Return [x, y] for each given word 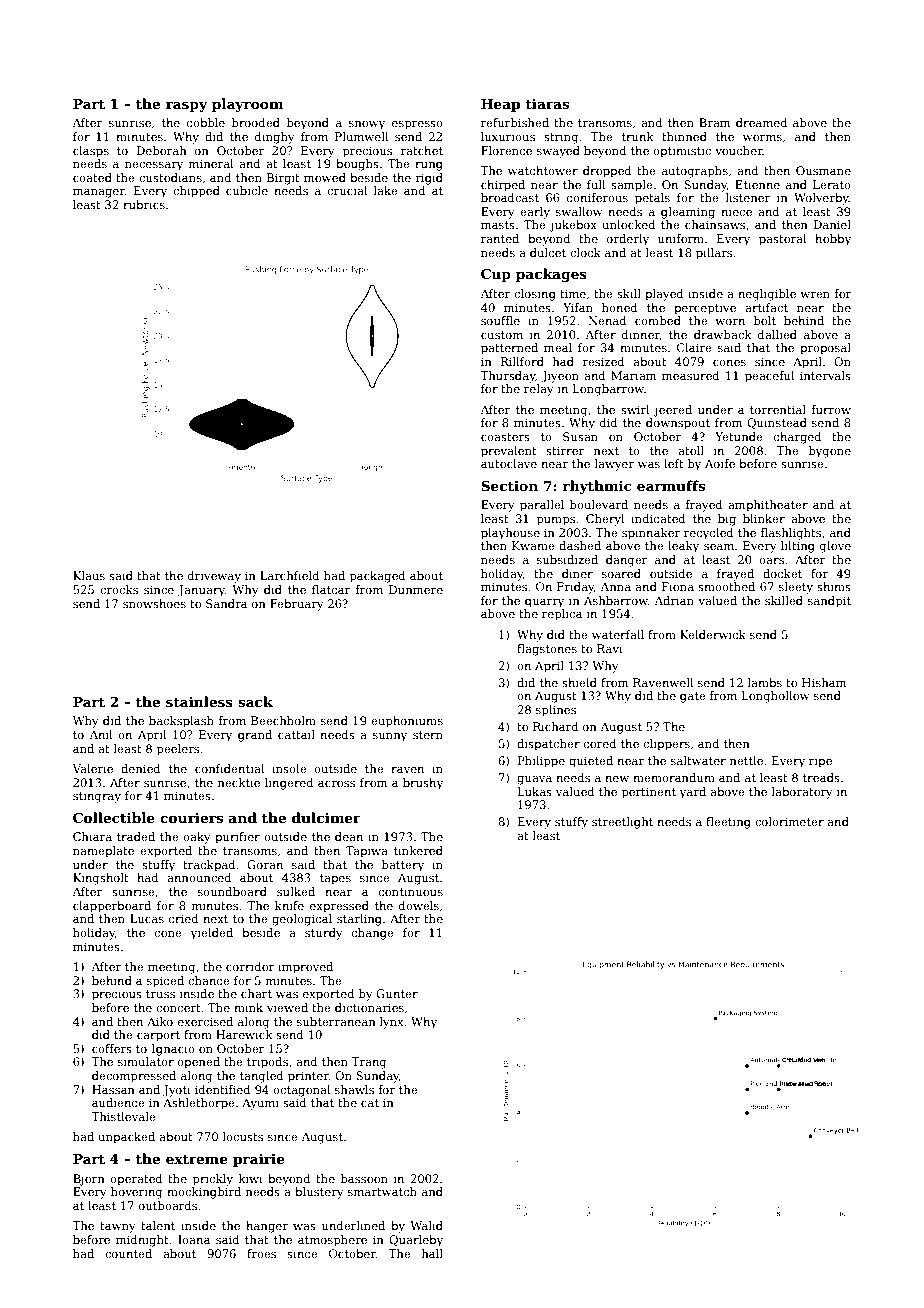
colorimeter [789, 821]
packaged [378, 577]
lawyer [614, 465]
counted [128, 1253]
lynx [392, 1023]
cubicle [247, 190]
